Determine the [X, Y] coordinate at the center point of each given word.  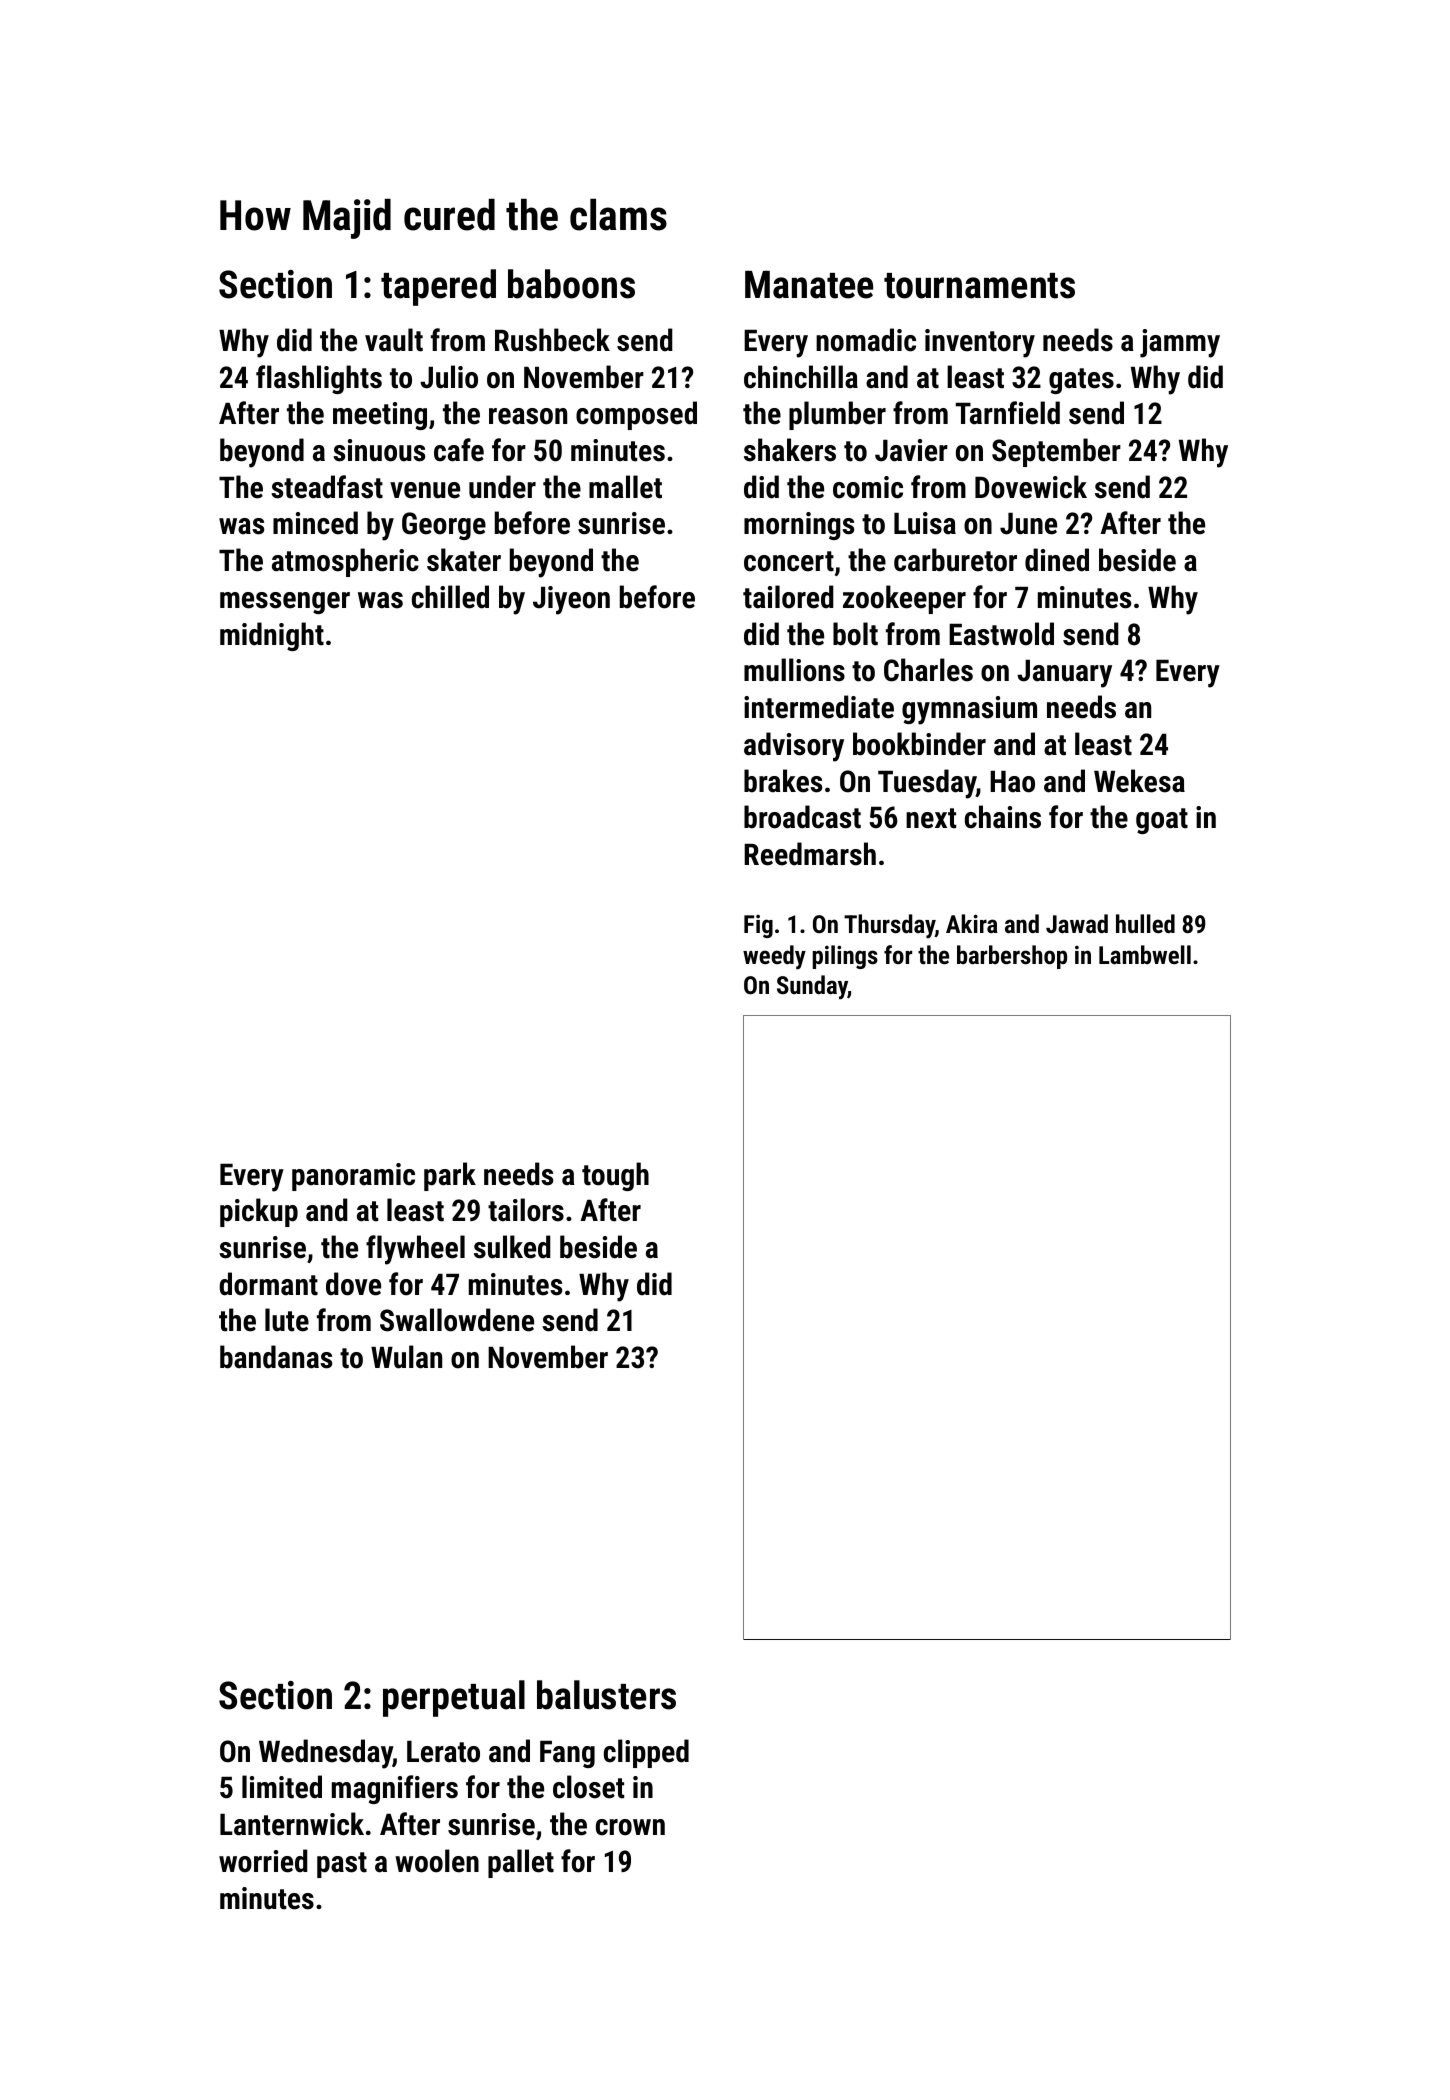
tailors [526, 1210]
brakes [783, 781]
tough [615, 1176]
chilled [450, 597]
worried [263, 1861]
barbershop [1012, 957]
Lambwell [1145, 954]
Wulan [406, 1357]
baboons [571, 284]
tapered [438, 287]
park [450, 1176]
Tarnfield [1008, 413]
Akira [972, 923]
